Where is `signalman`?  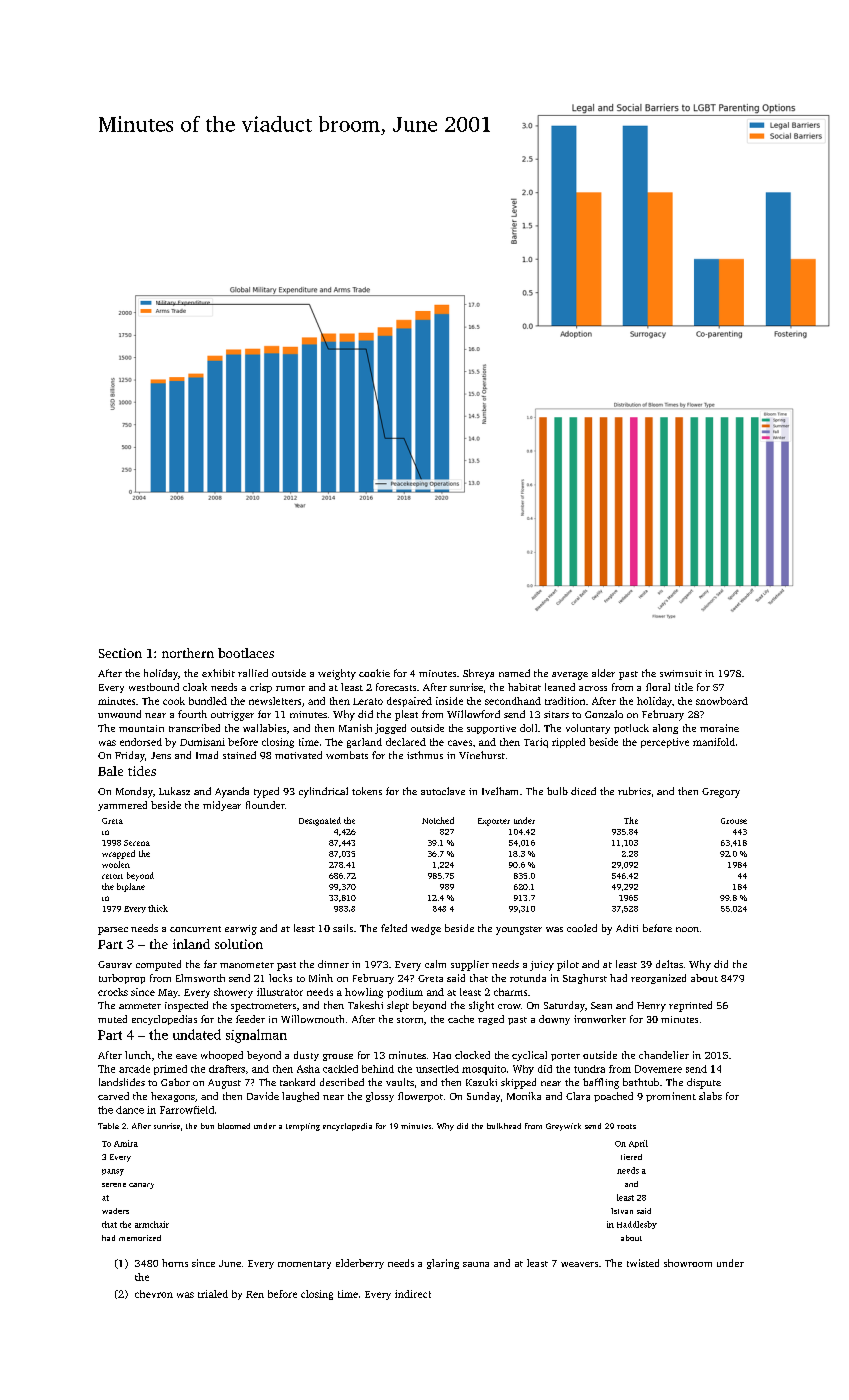
signalman is located at coordinates (256, 1036).
